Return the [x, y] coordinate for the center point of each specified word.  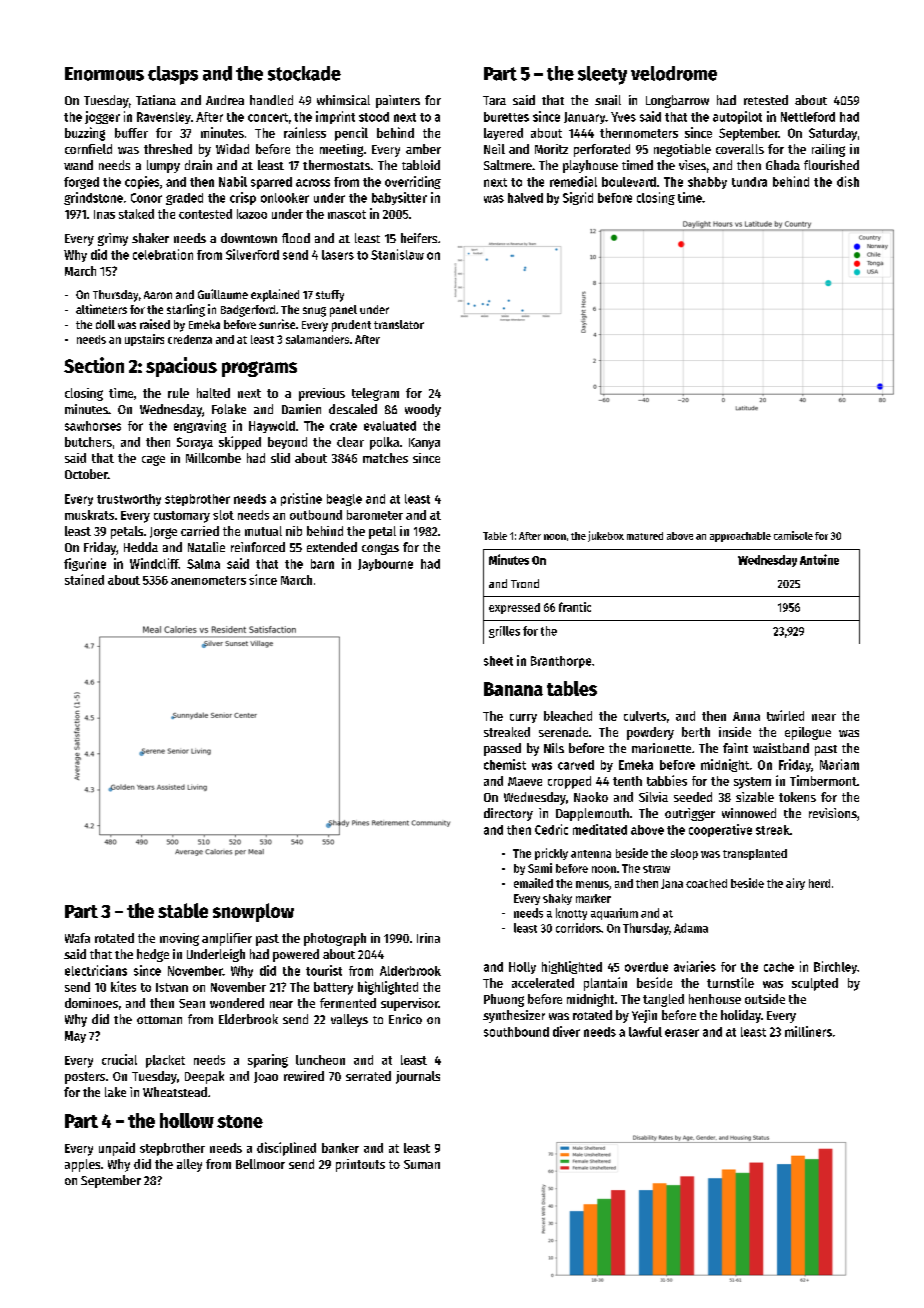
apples [82, 1165]
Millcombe [213, 458]
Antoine [819, 559]
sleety [602, 75]
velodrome [674, 73]
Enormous [104, 74]
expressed [514, 608]
